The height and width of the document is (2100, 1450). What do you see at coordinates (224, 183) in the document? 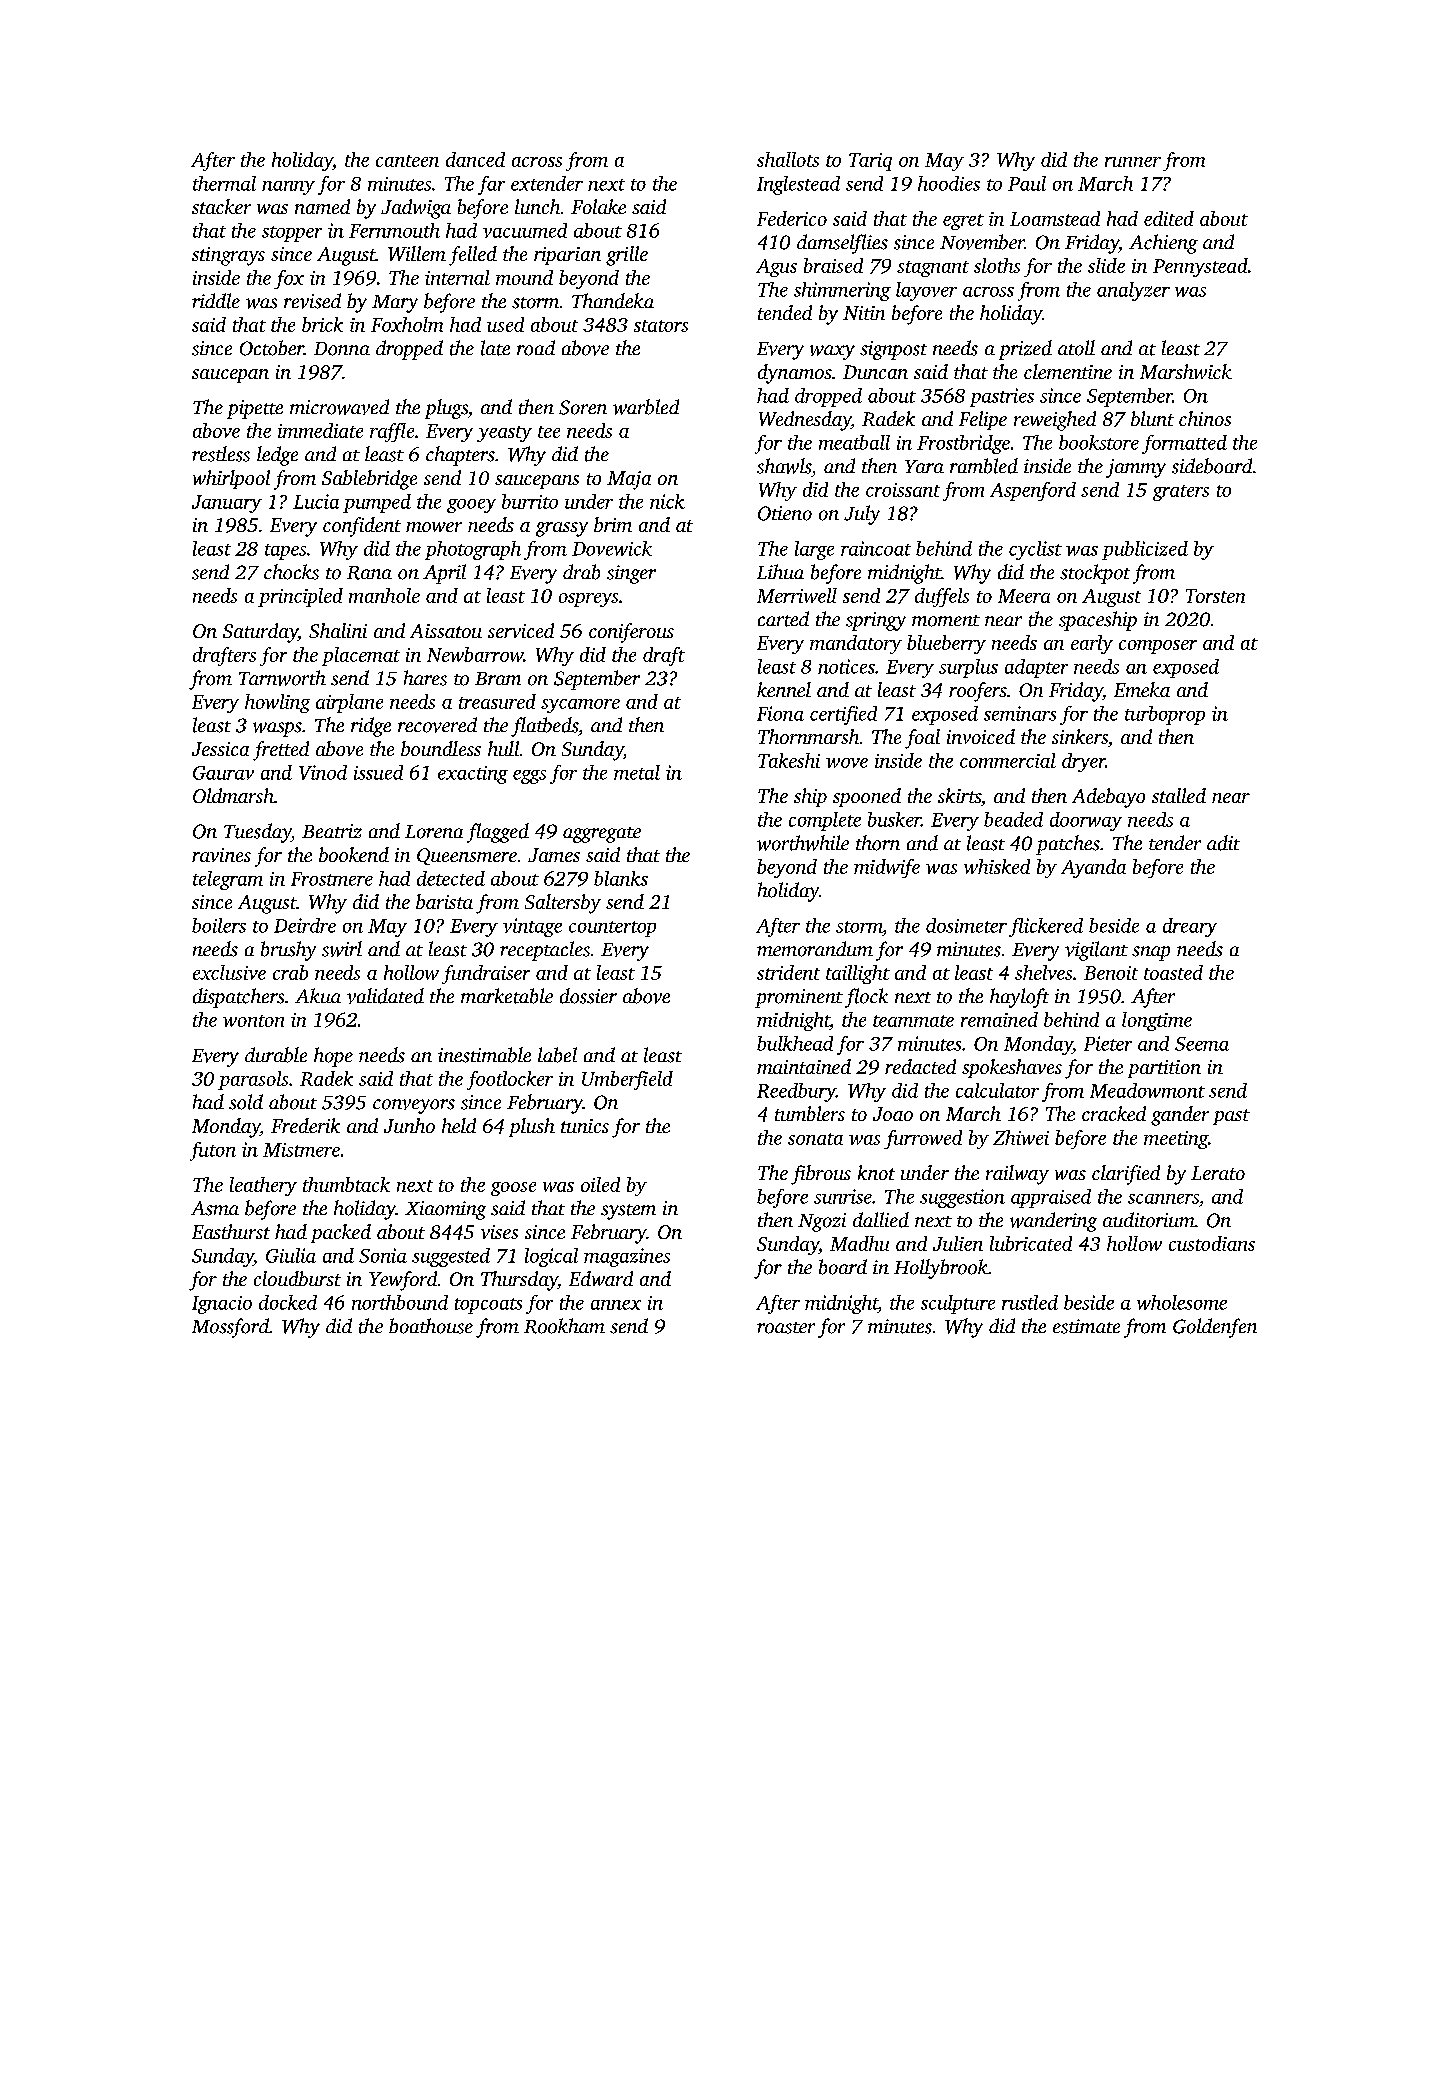
I see `thermal` at bounding box center [224, 183].
